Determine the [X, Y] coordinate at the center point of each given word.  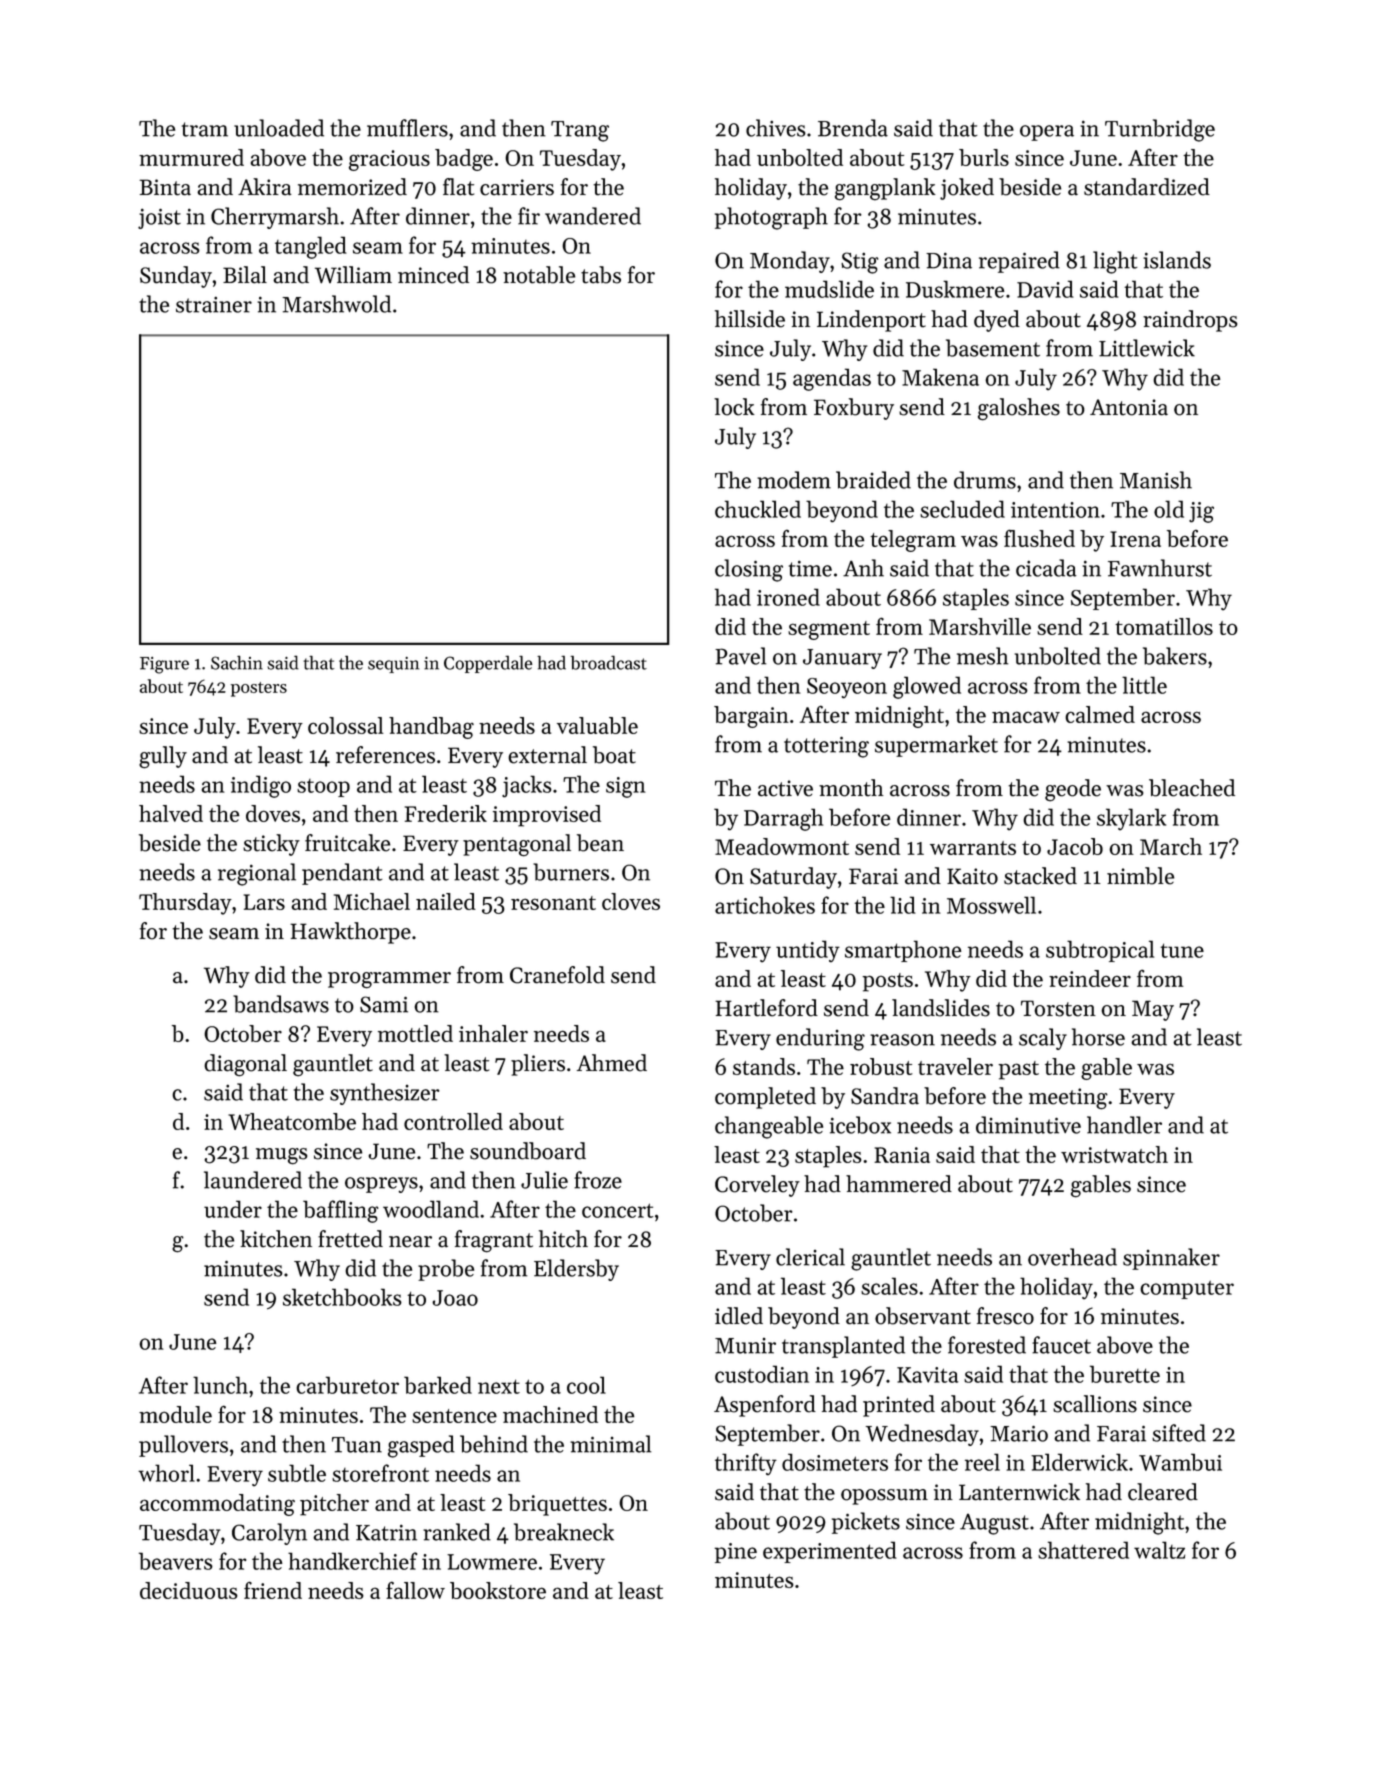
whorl [166, 1473]
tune [1182, 950]
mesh [982, 656]
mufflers [407, 128]
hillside [750, 319]
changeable [769, 1127]
